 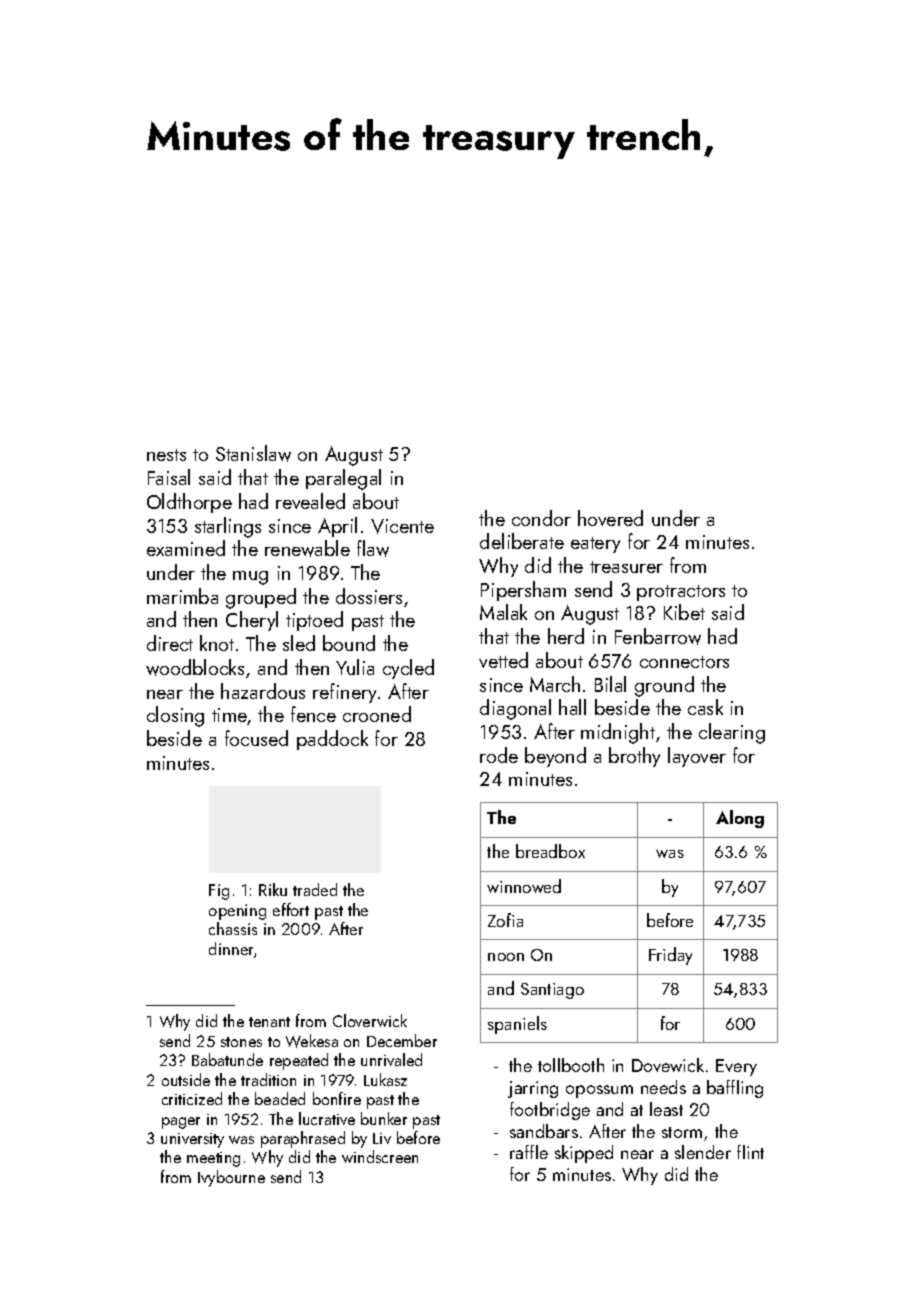 What do you see at coordinates (732, 733) in the screenshot?
I see `clearing` at bounding box center [732, 733].
